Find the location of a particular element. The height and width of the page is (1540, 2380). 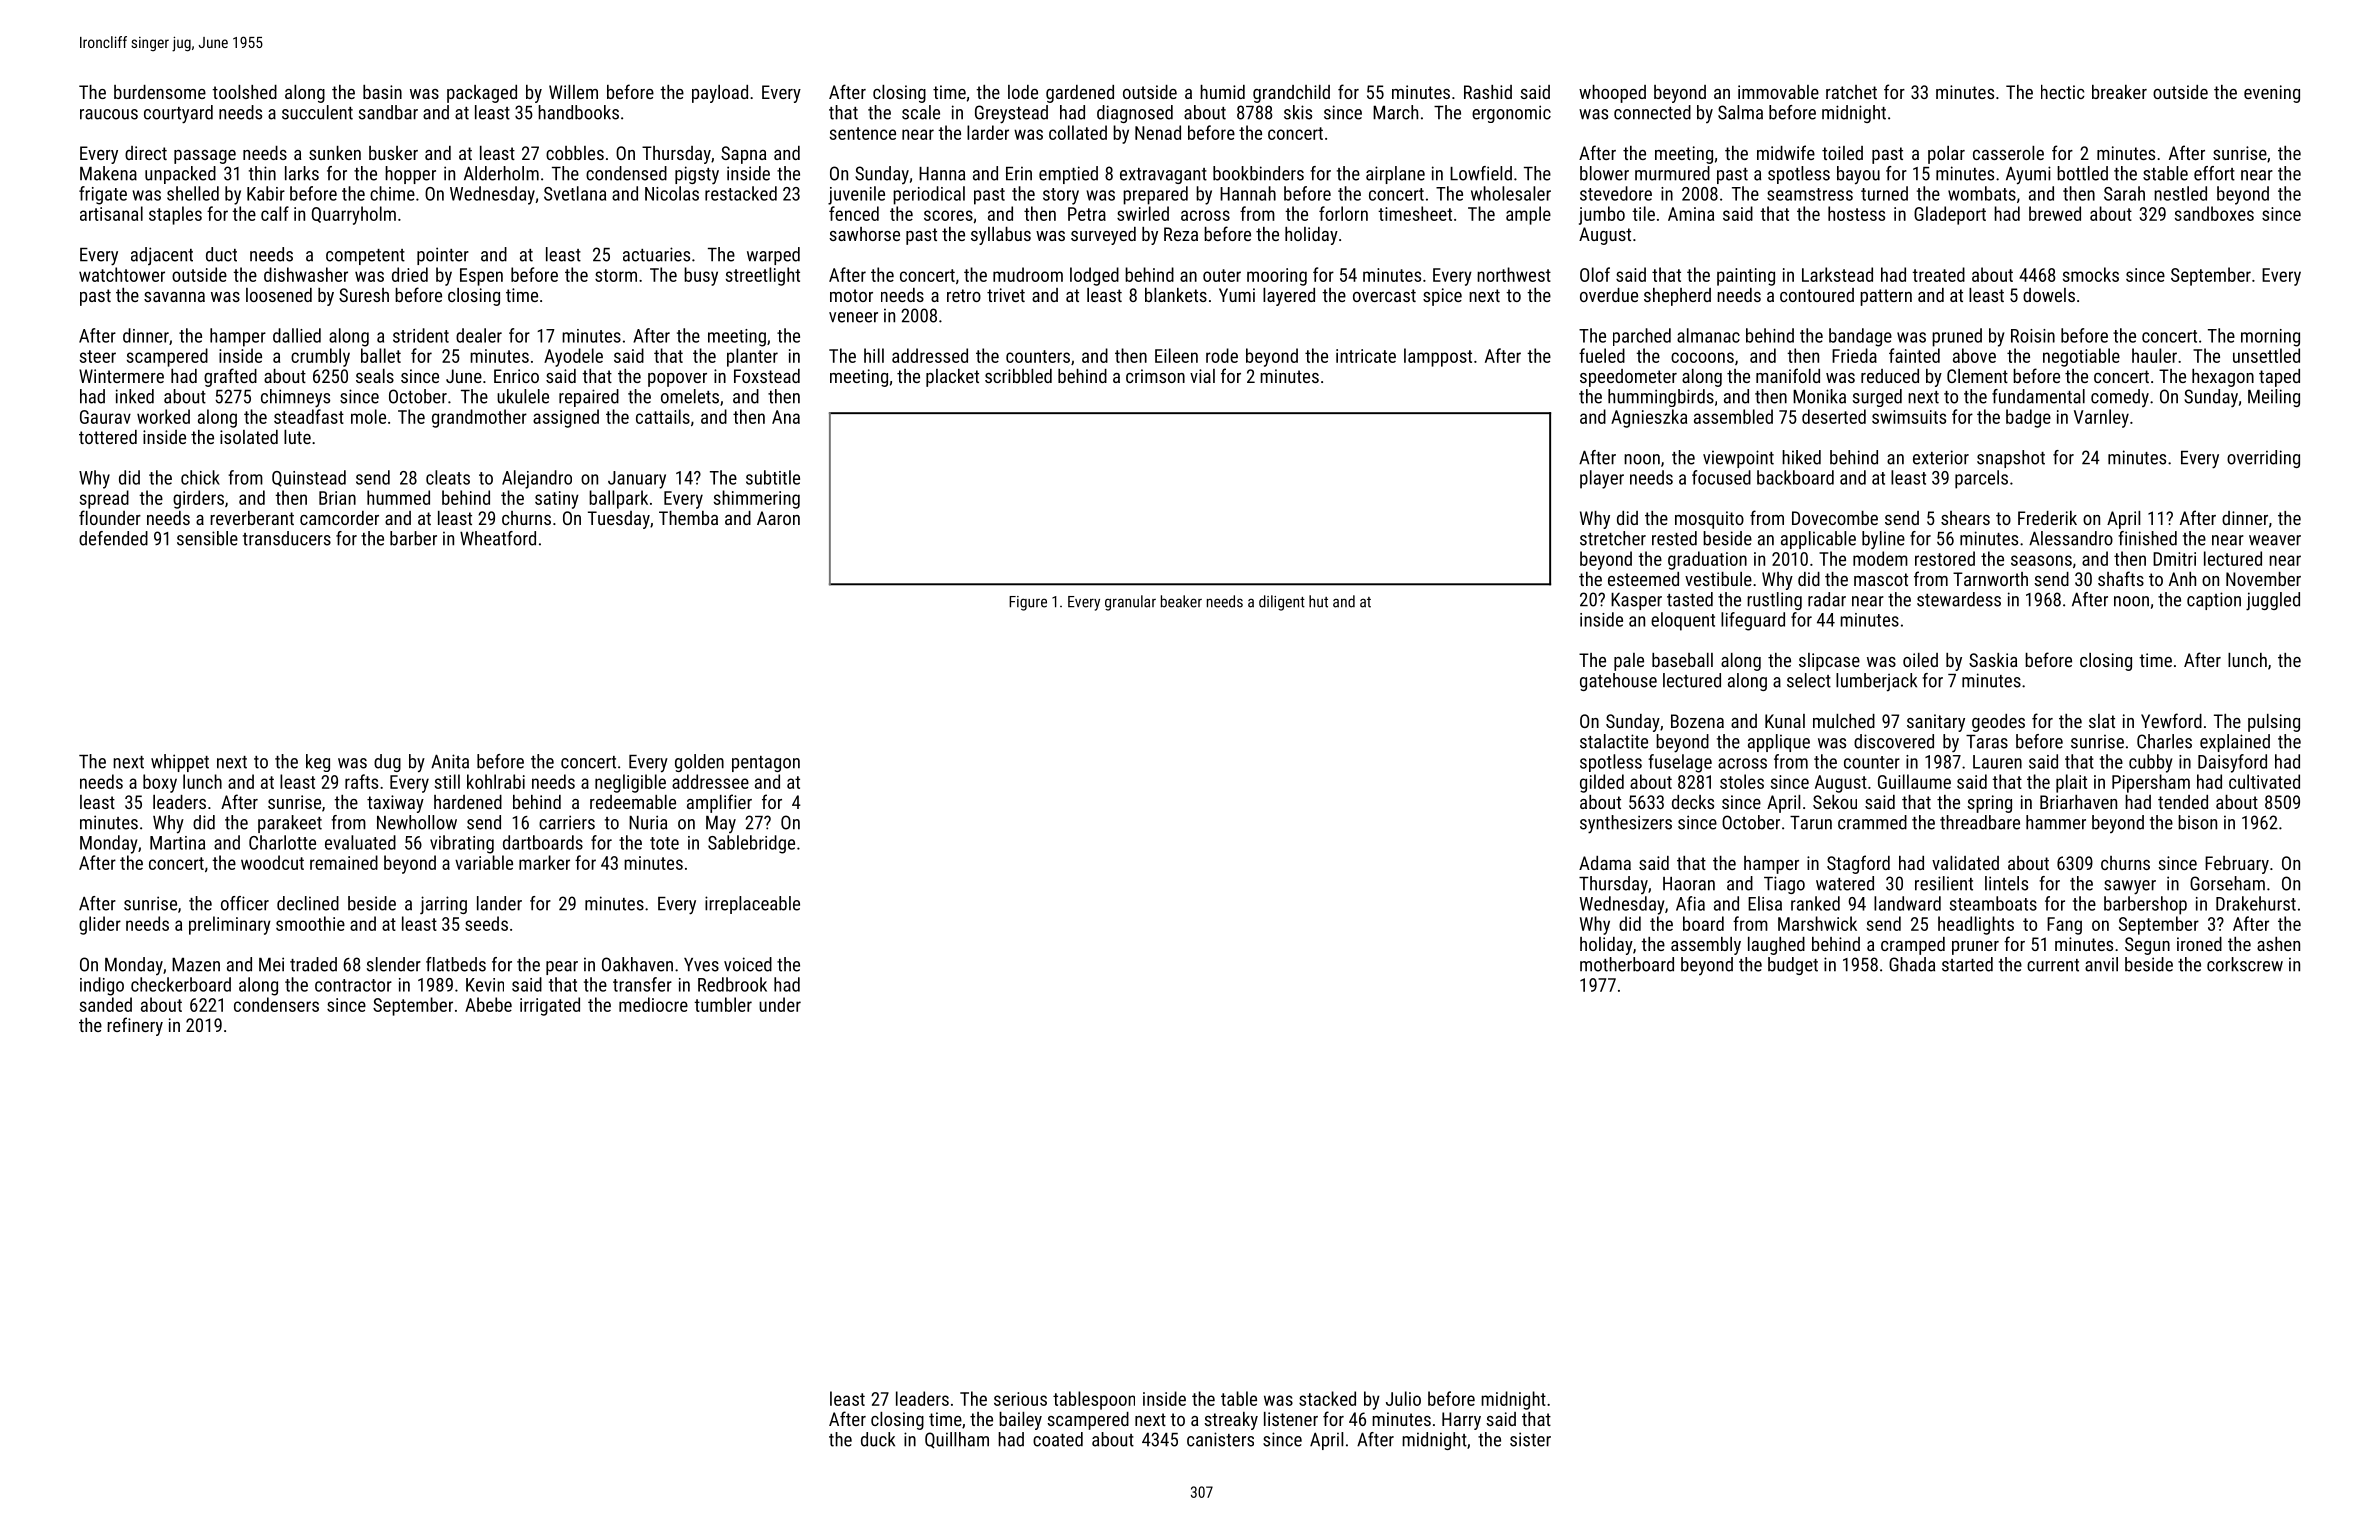

Harry is located at coordinates (1461, 1421).
